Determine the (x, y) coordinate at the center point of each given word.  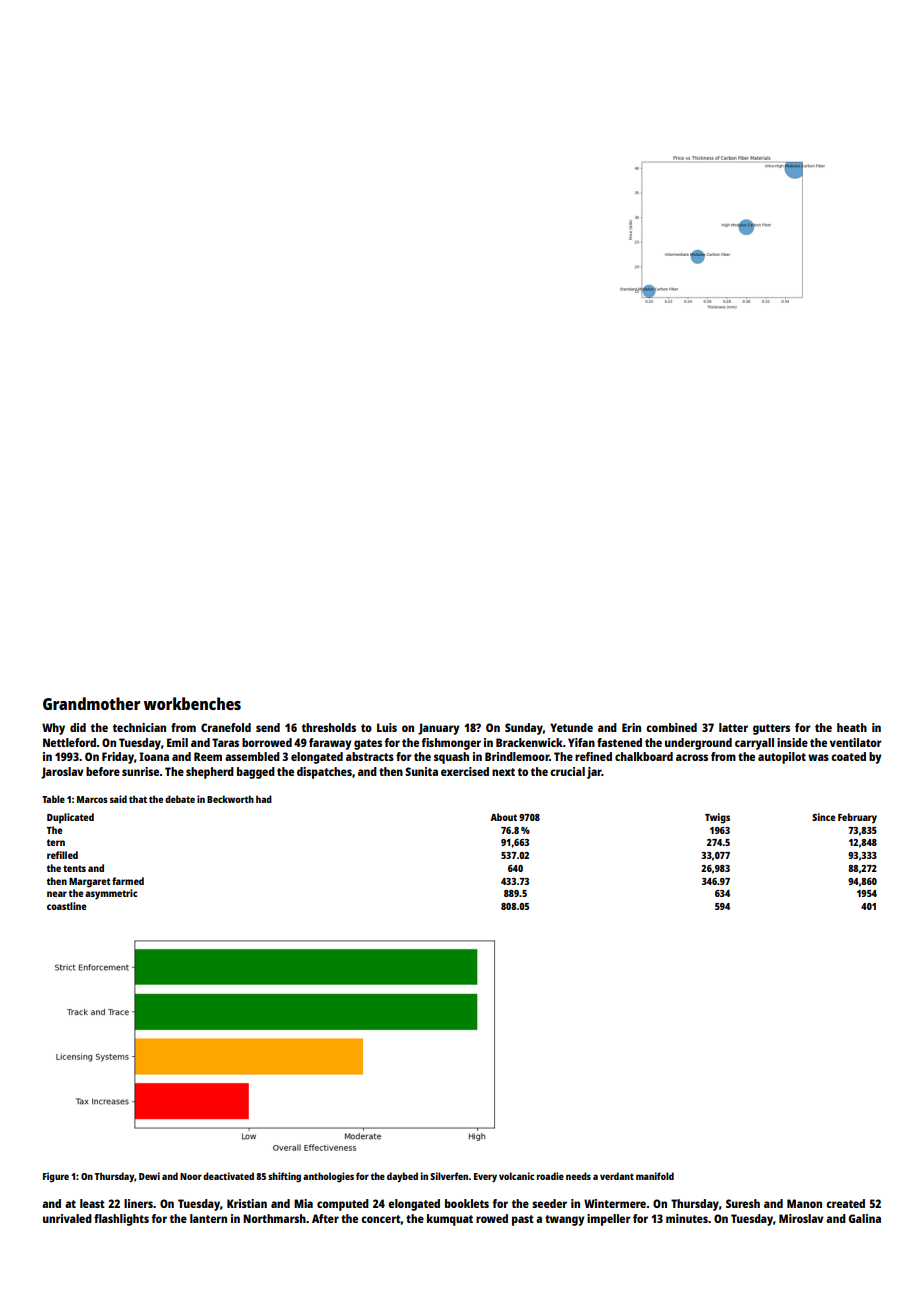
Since (823, 817)
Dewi (149, 1176)
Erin (631, 727)
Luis (387, 727)
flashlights (121, 1220)
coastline (66, 906)
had (264, 799)
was (818, 757)
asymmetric (111, 894)
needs (578, 1176)
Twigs (717, 818)
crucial (567, 771)
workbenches (192, 703)
